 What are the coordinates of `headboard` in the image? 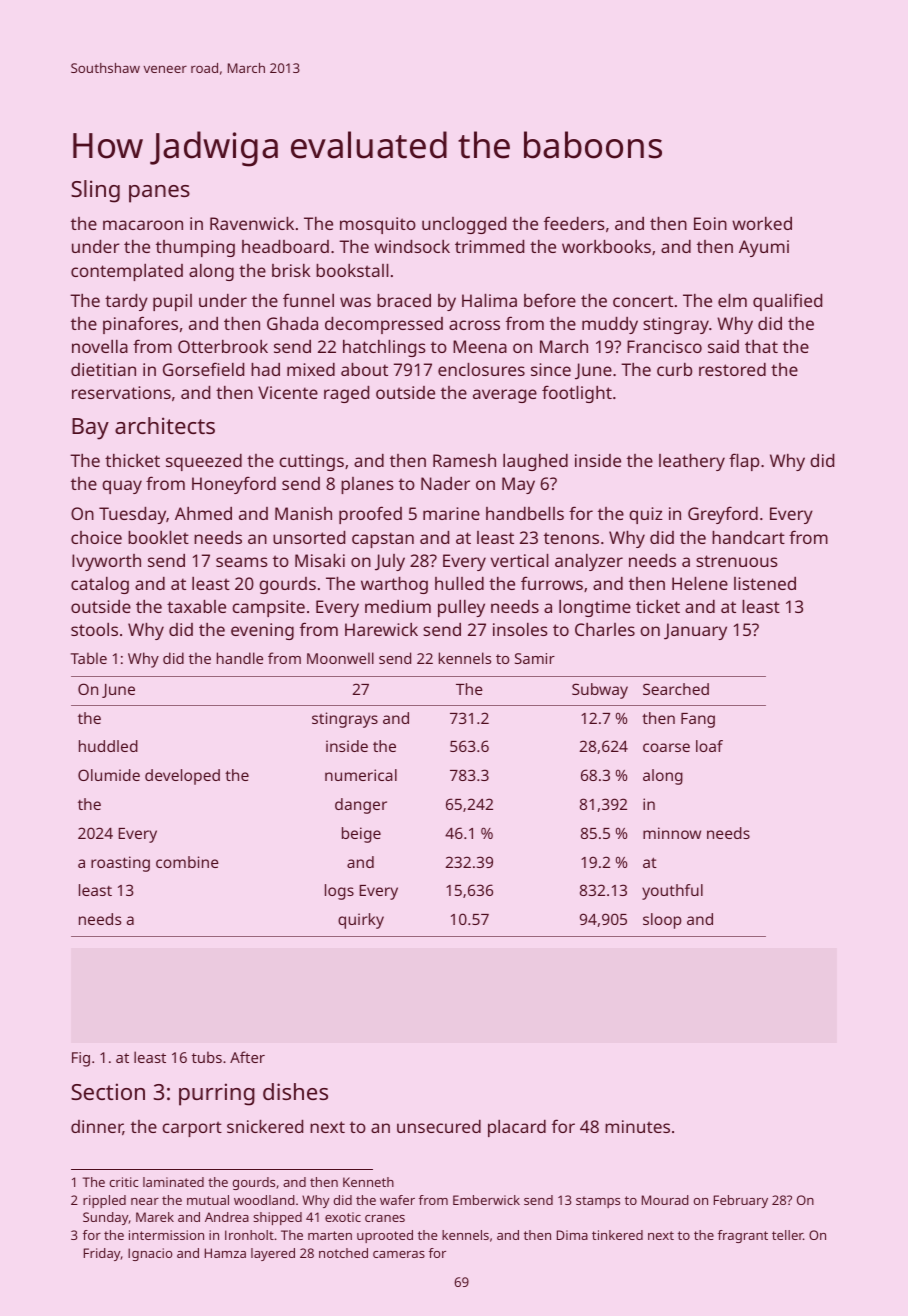 It's located at (285, 246).
